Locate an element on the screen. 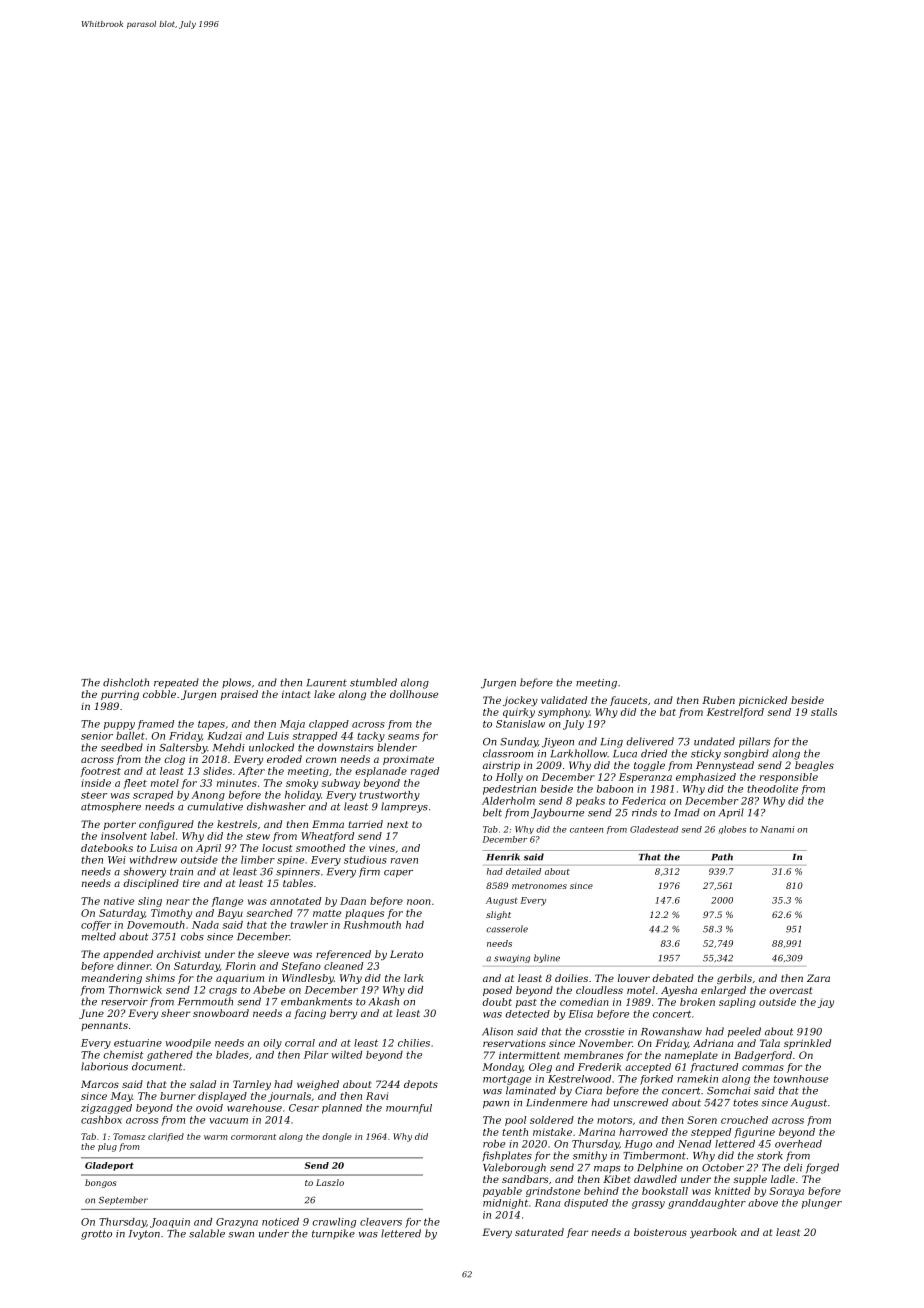 Image resolution: width=924 pixels, height=1308 pixels. cobs is located at coordinates (192, 936).
